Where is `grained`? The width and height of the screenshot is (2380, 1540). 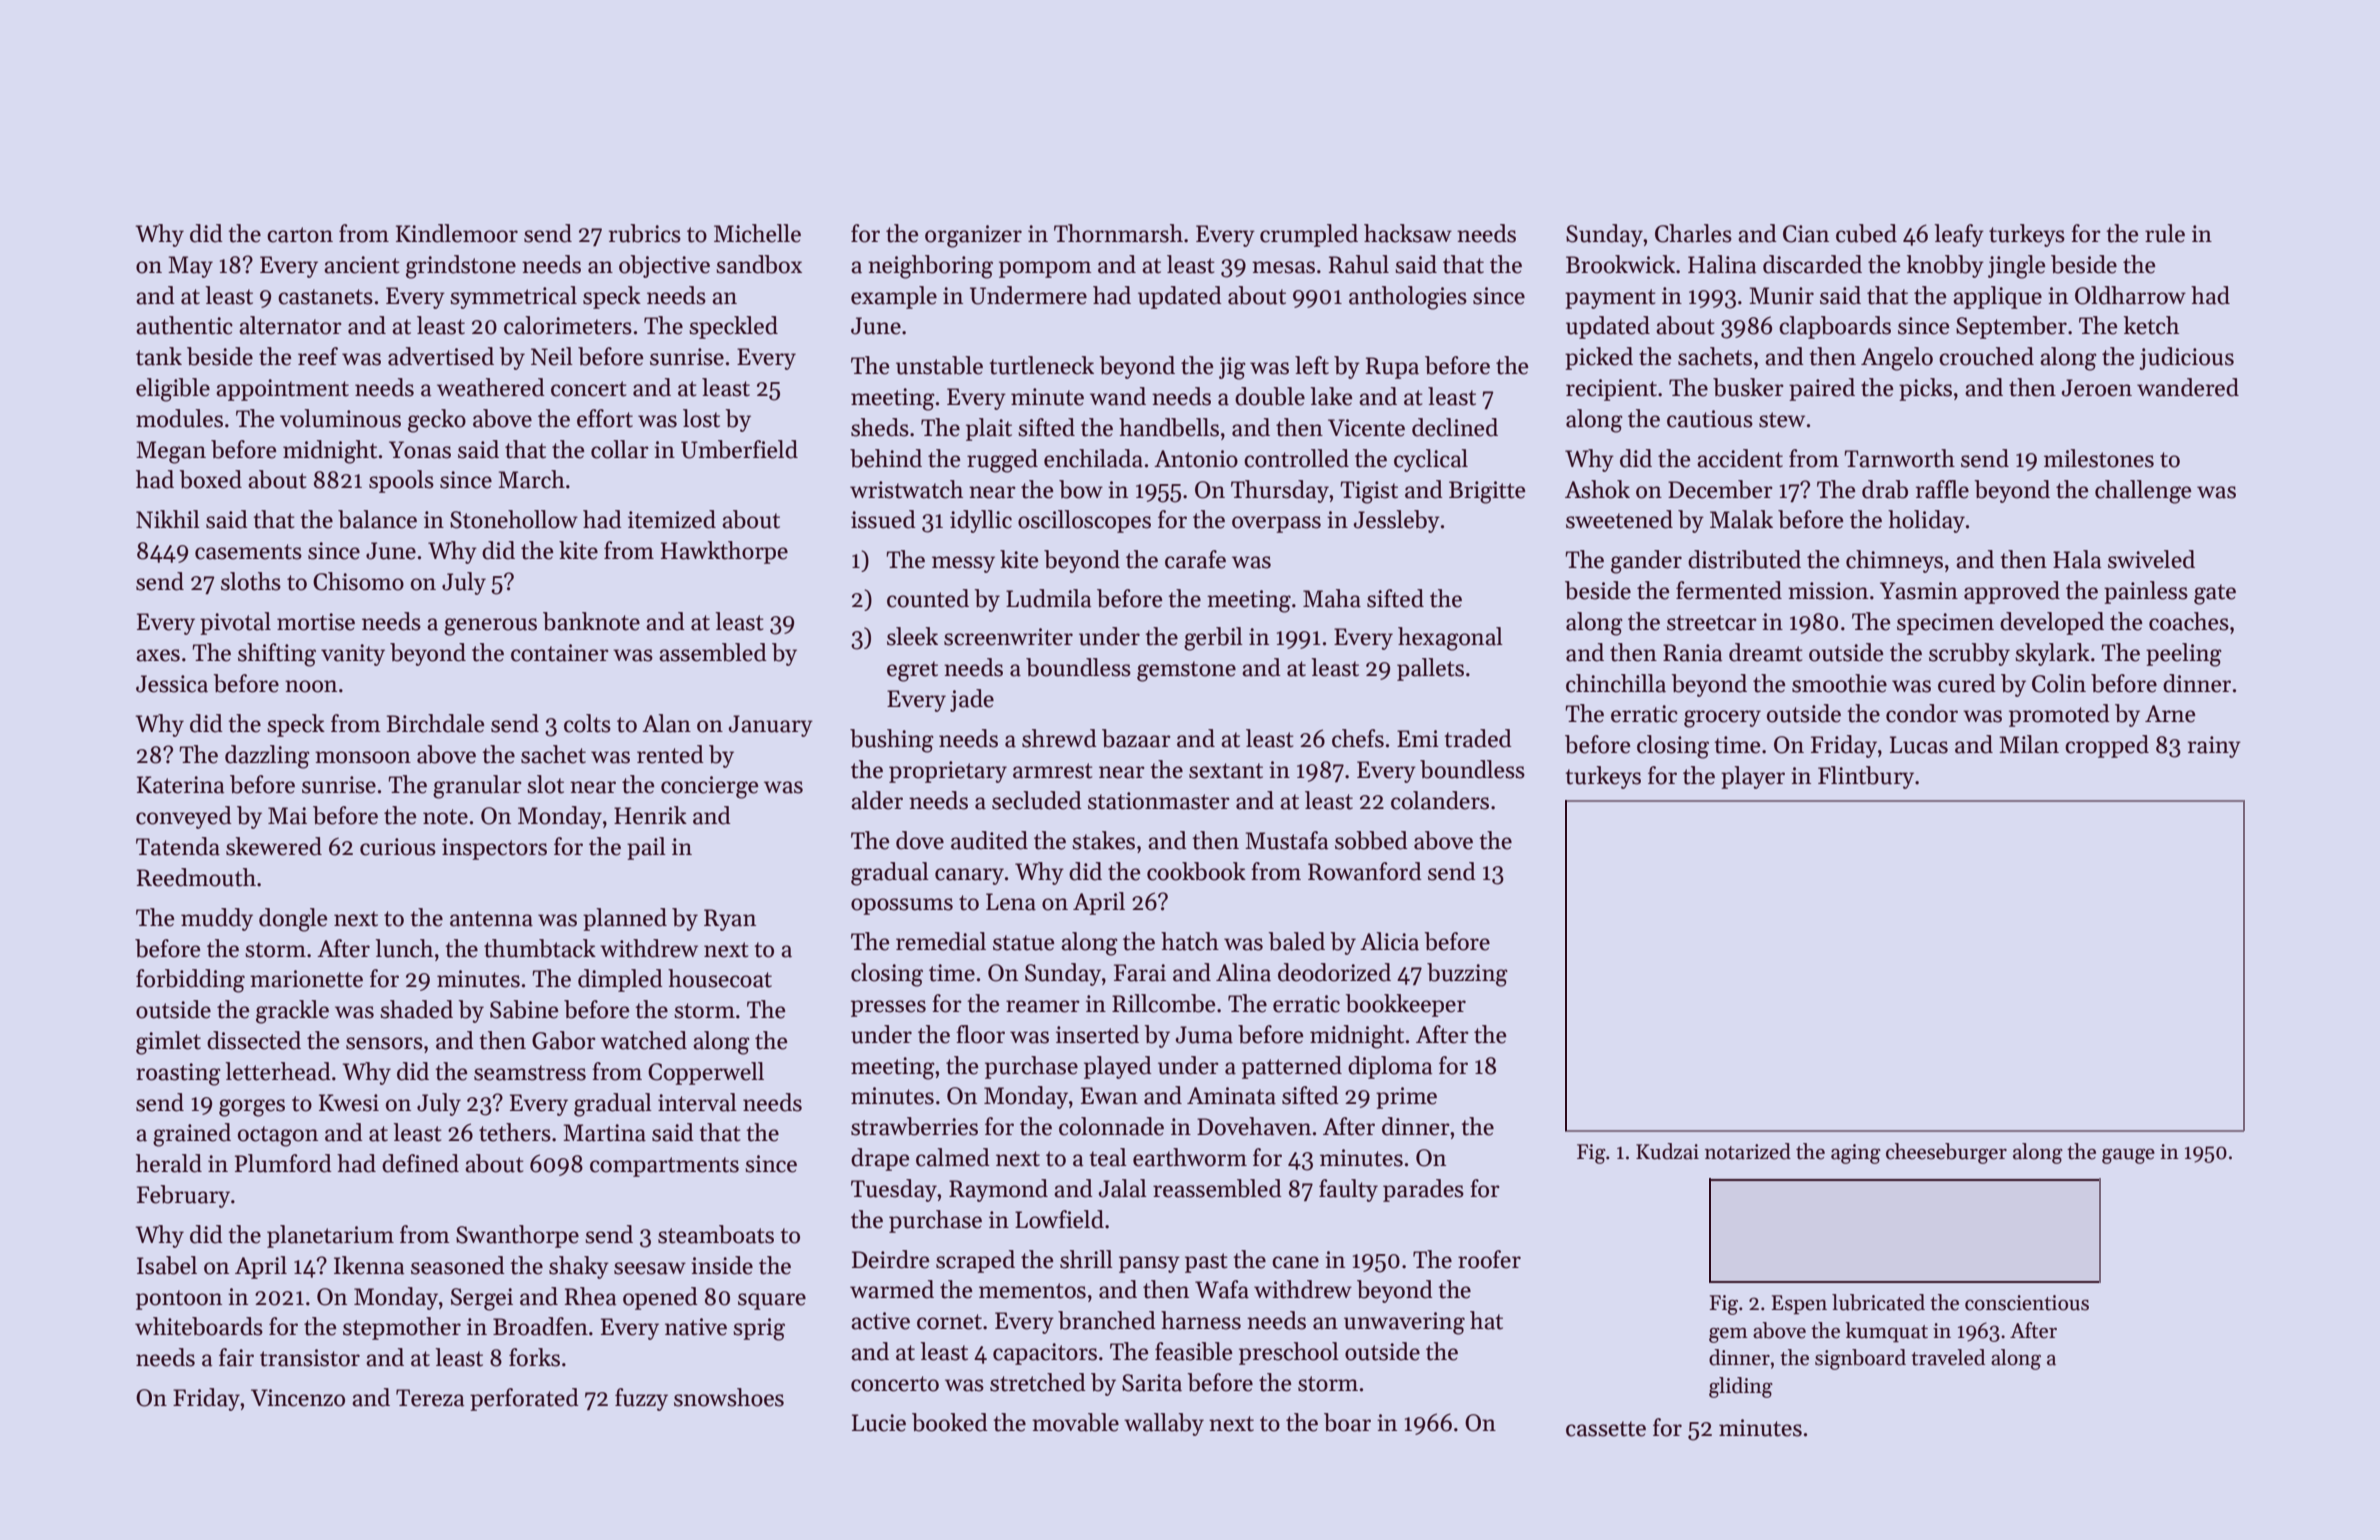
grained is located at coordinates (192, 1135).
